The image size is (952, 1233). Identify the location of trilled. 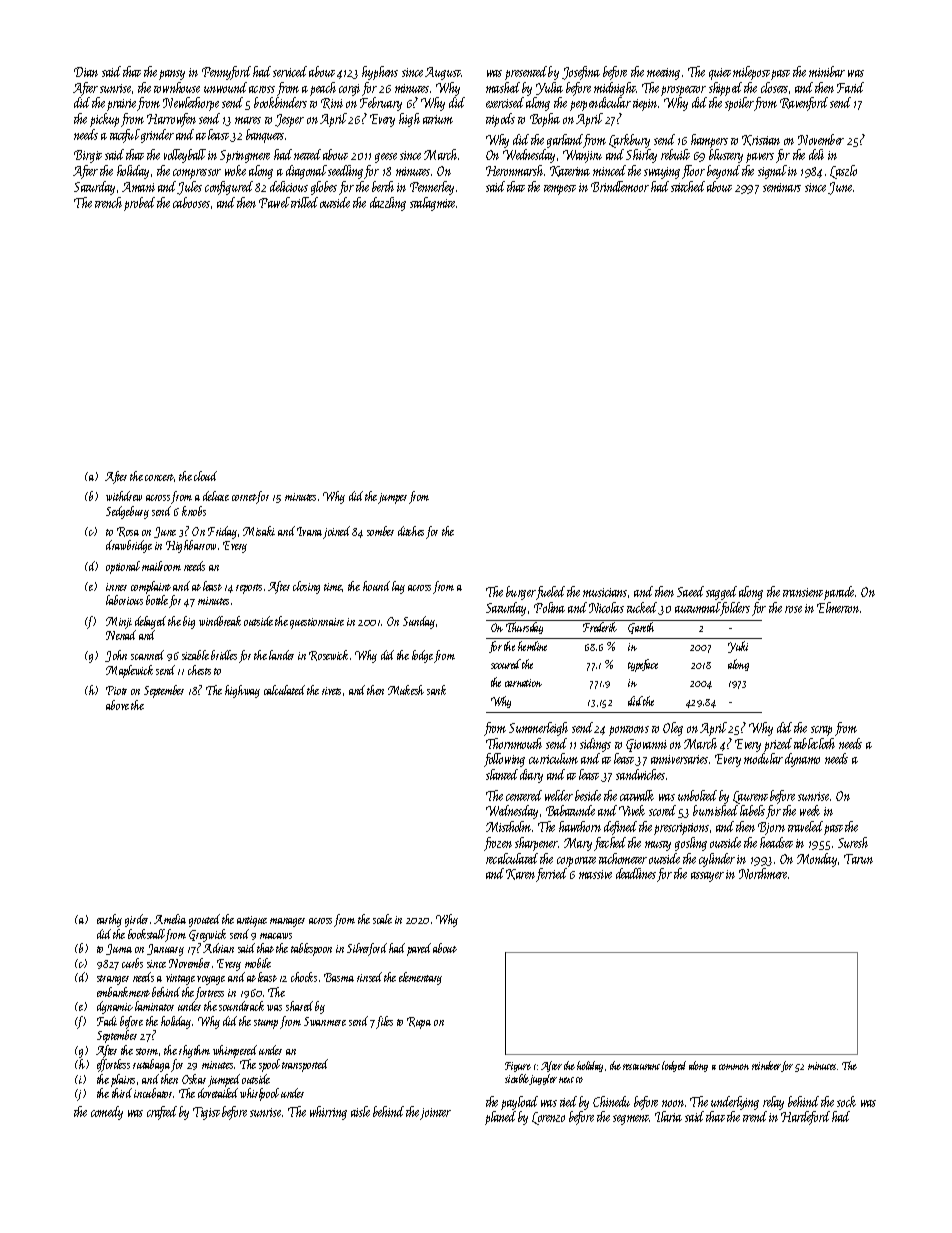
(304, 202).
